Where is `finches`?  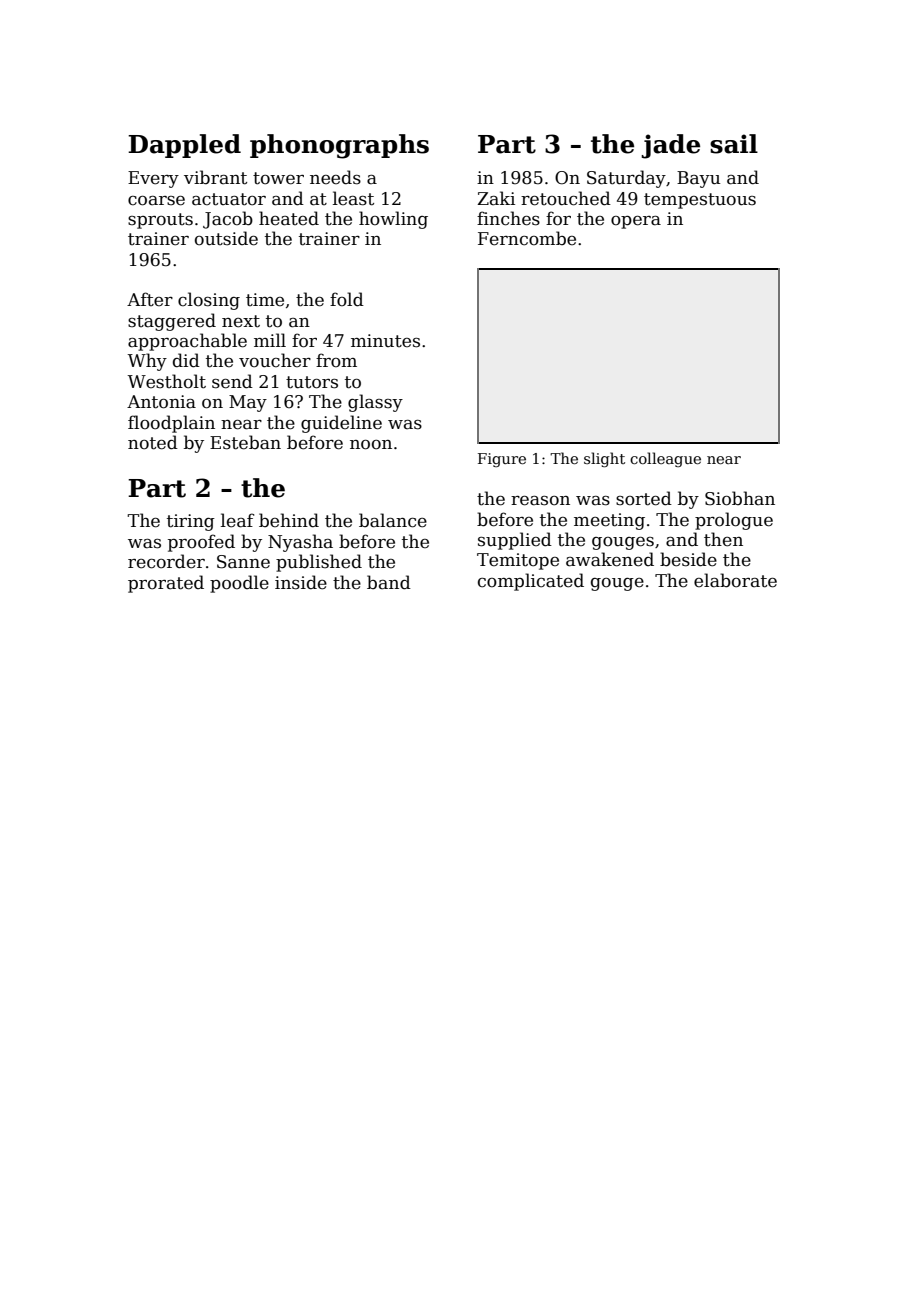 finches is located at coordinates (508, 218).
